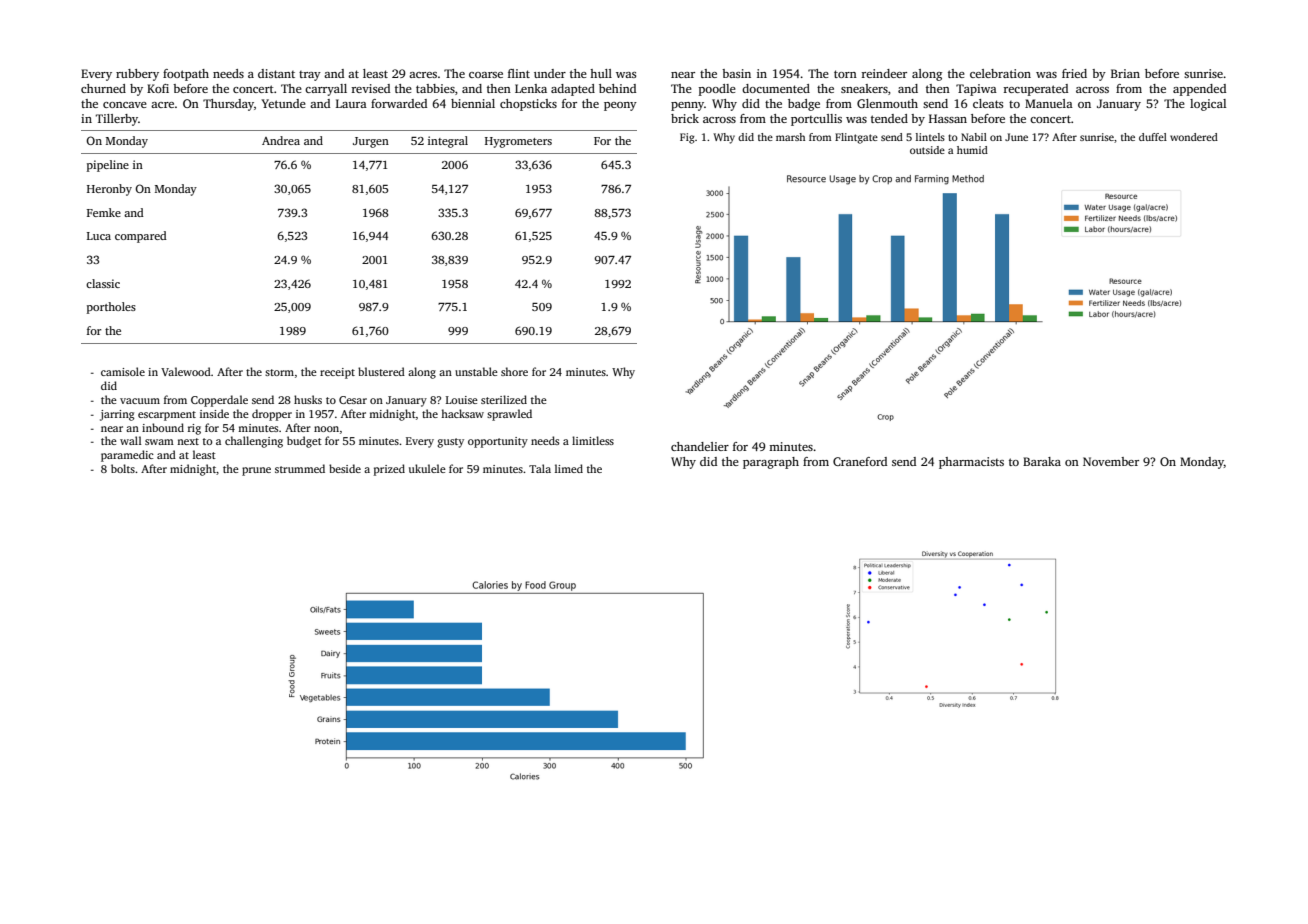 The width and height of the screenshot is (1308, 924). Describe the element at coordinates (518, 142) in the screenshot. I see `Hygrometers` at that location.
